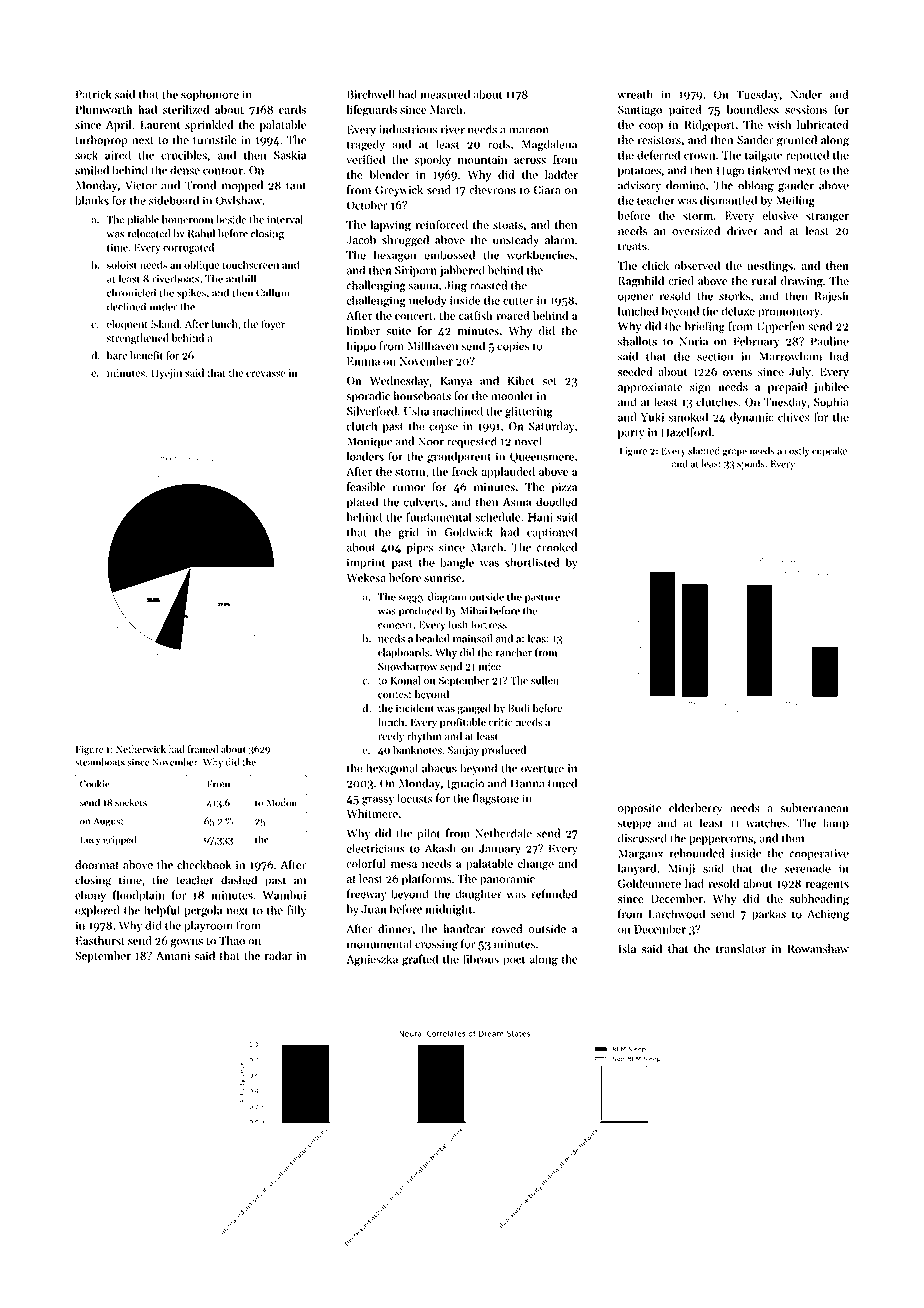  Describe the element at coordinates (204, 864) in the page. I see `checkbook` at that location.
